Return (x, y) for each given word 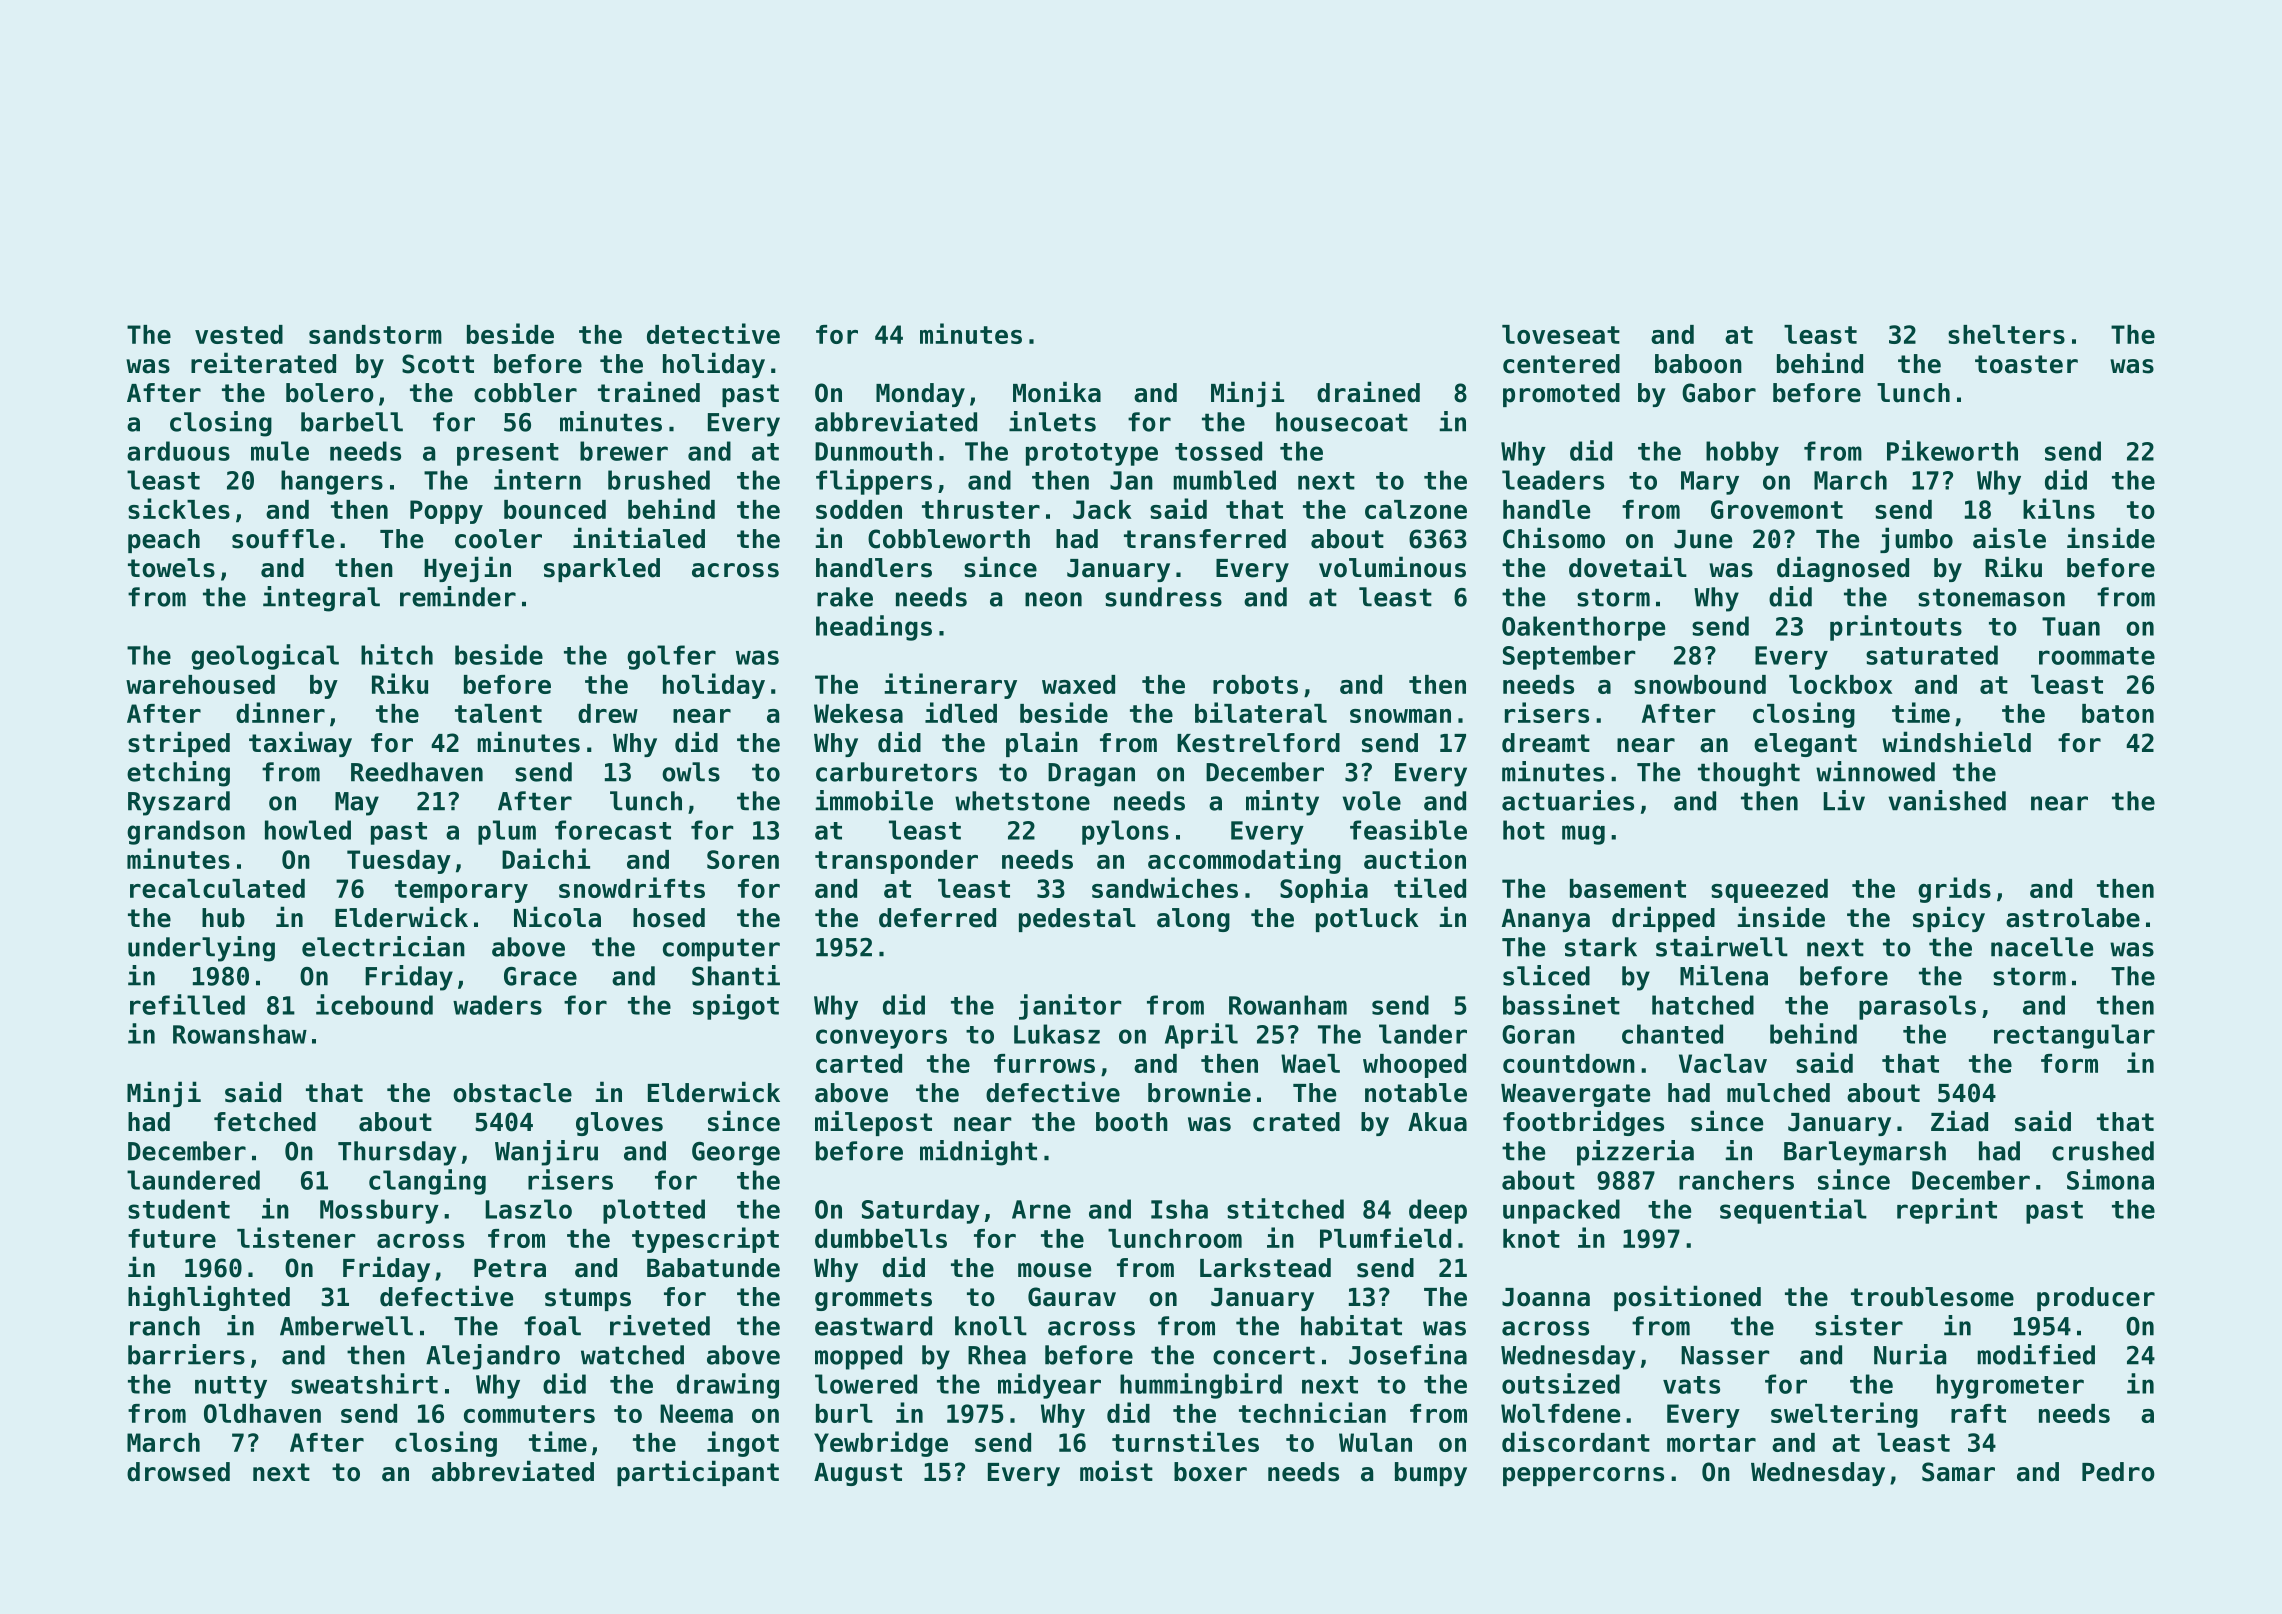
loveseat (1561, 334)
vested (239, 334)
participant (698, 1473)
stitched (1285, 1208)
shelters (2006, 334)
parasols (1917, 1007)
